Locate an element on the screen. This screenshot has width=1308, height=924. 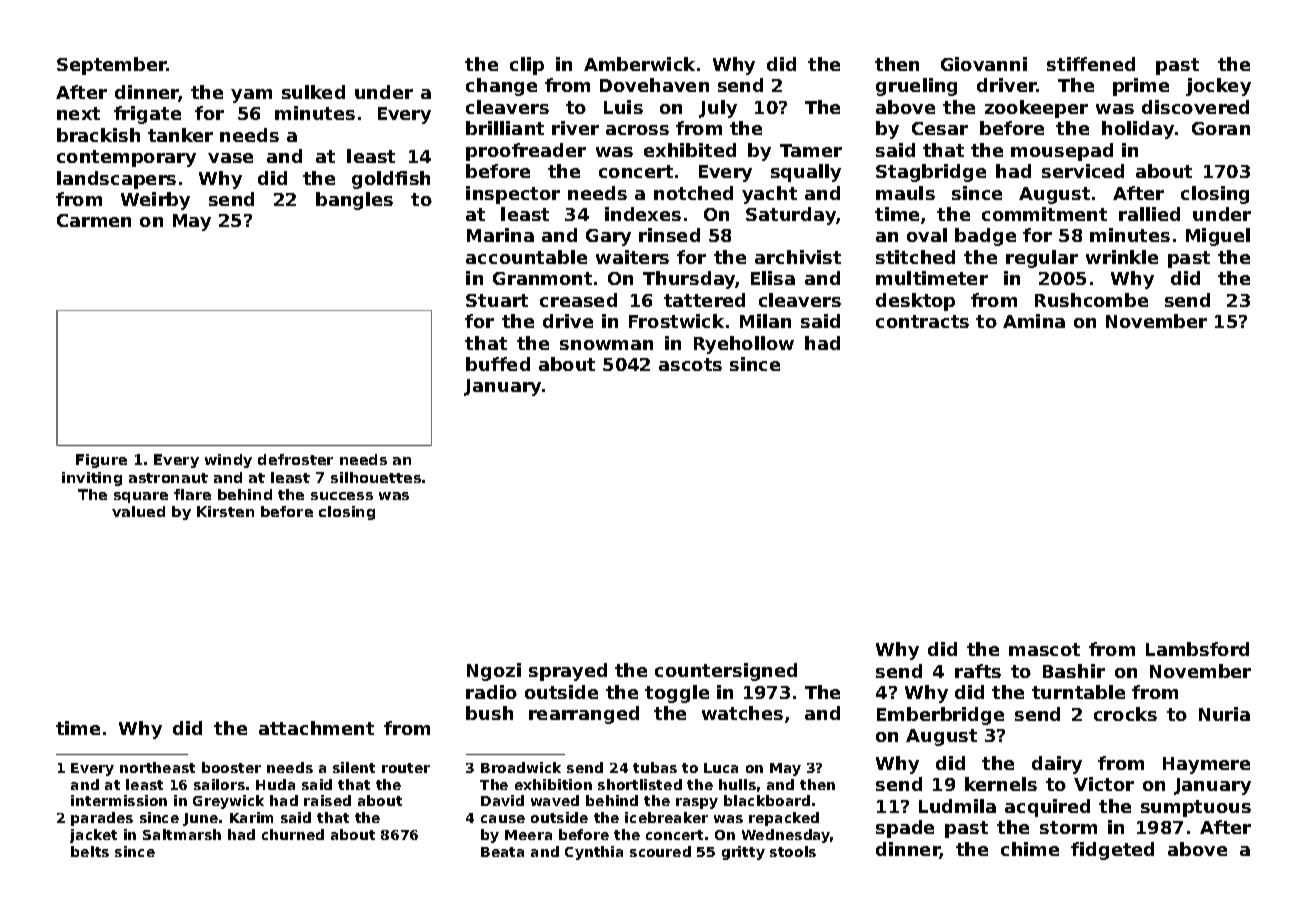
attachment is located at coordinates (316, 728).
